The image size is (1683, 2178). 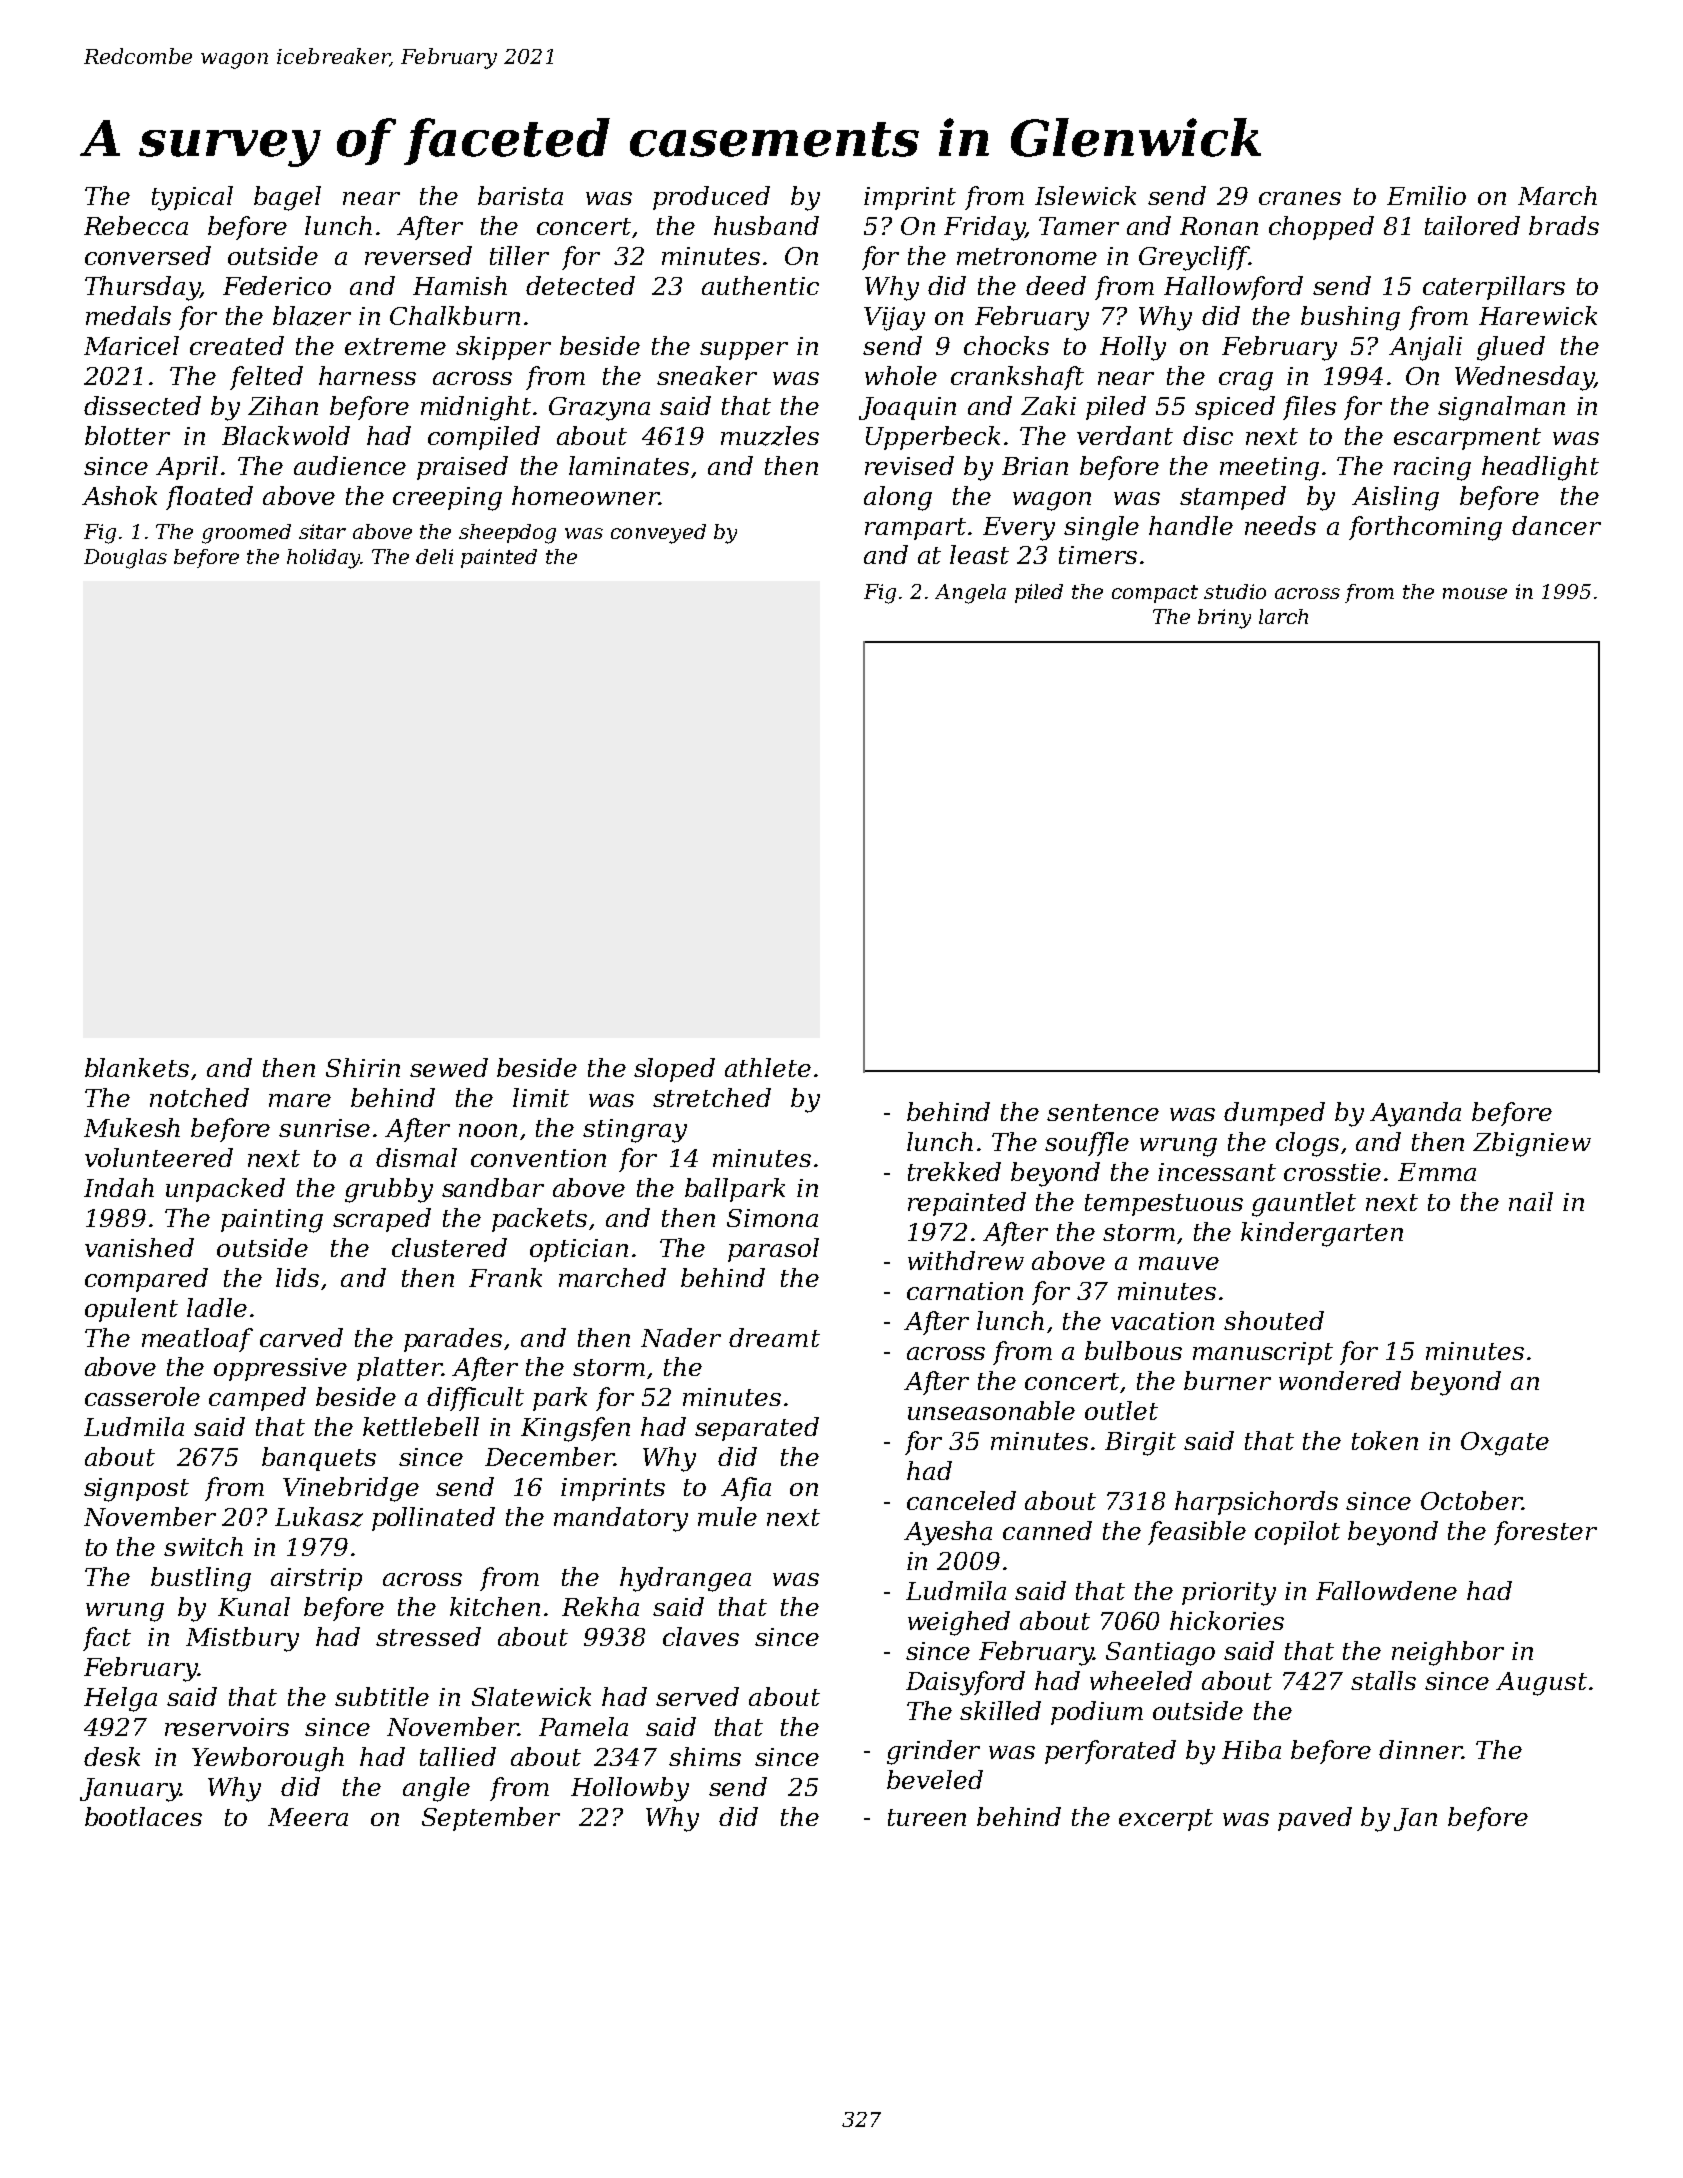 What do you see at coordinates (363, 1067) in the screenshot?
I see `Shirin` at bounding box center [363, 1067].
